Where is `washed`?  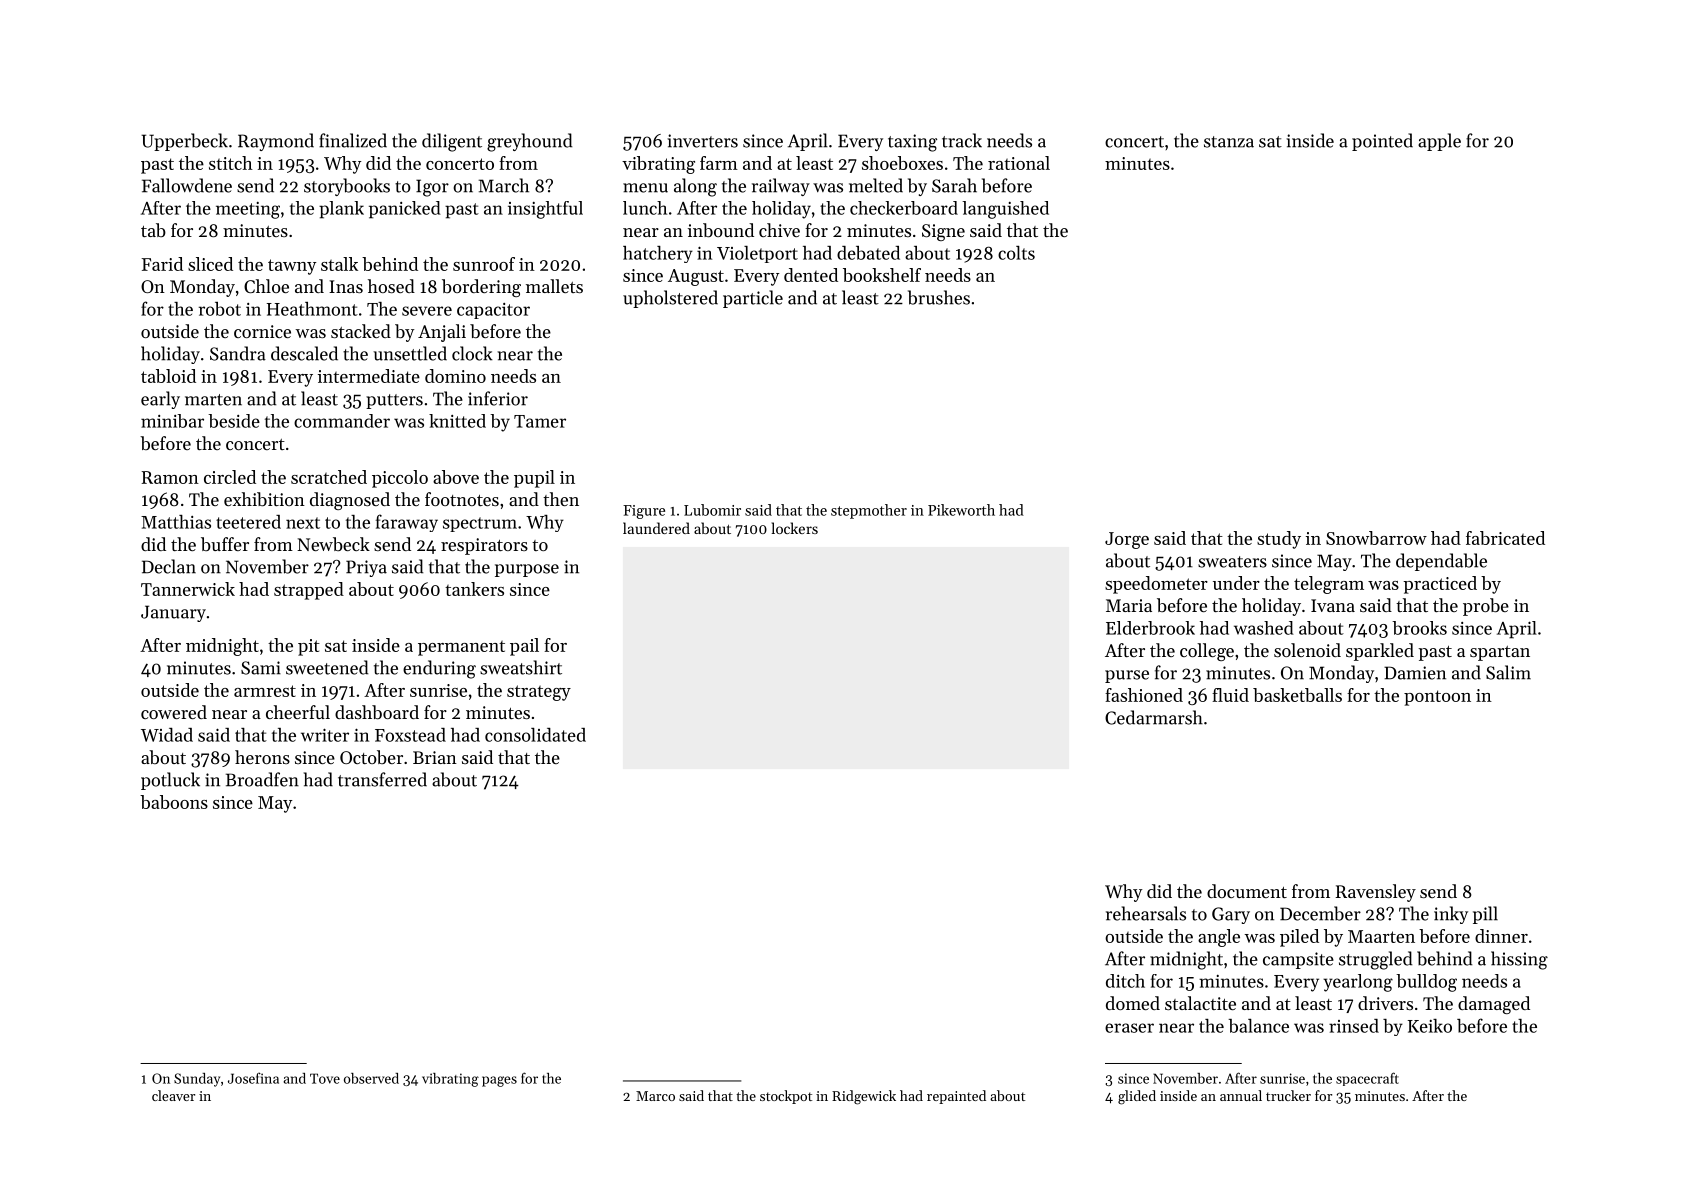 washed is located at coordinates (1264, 628).
